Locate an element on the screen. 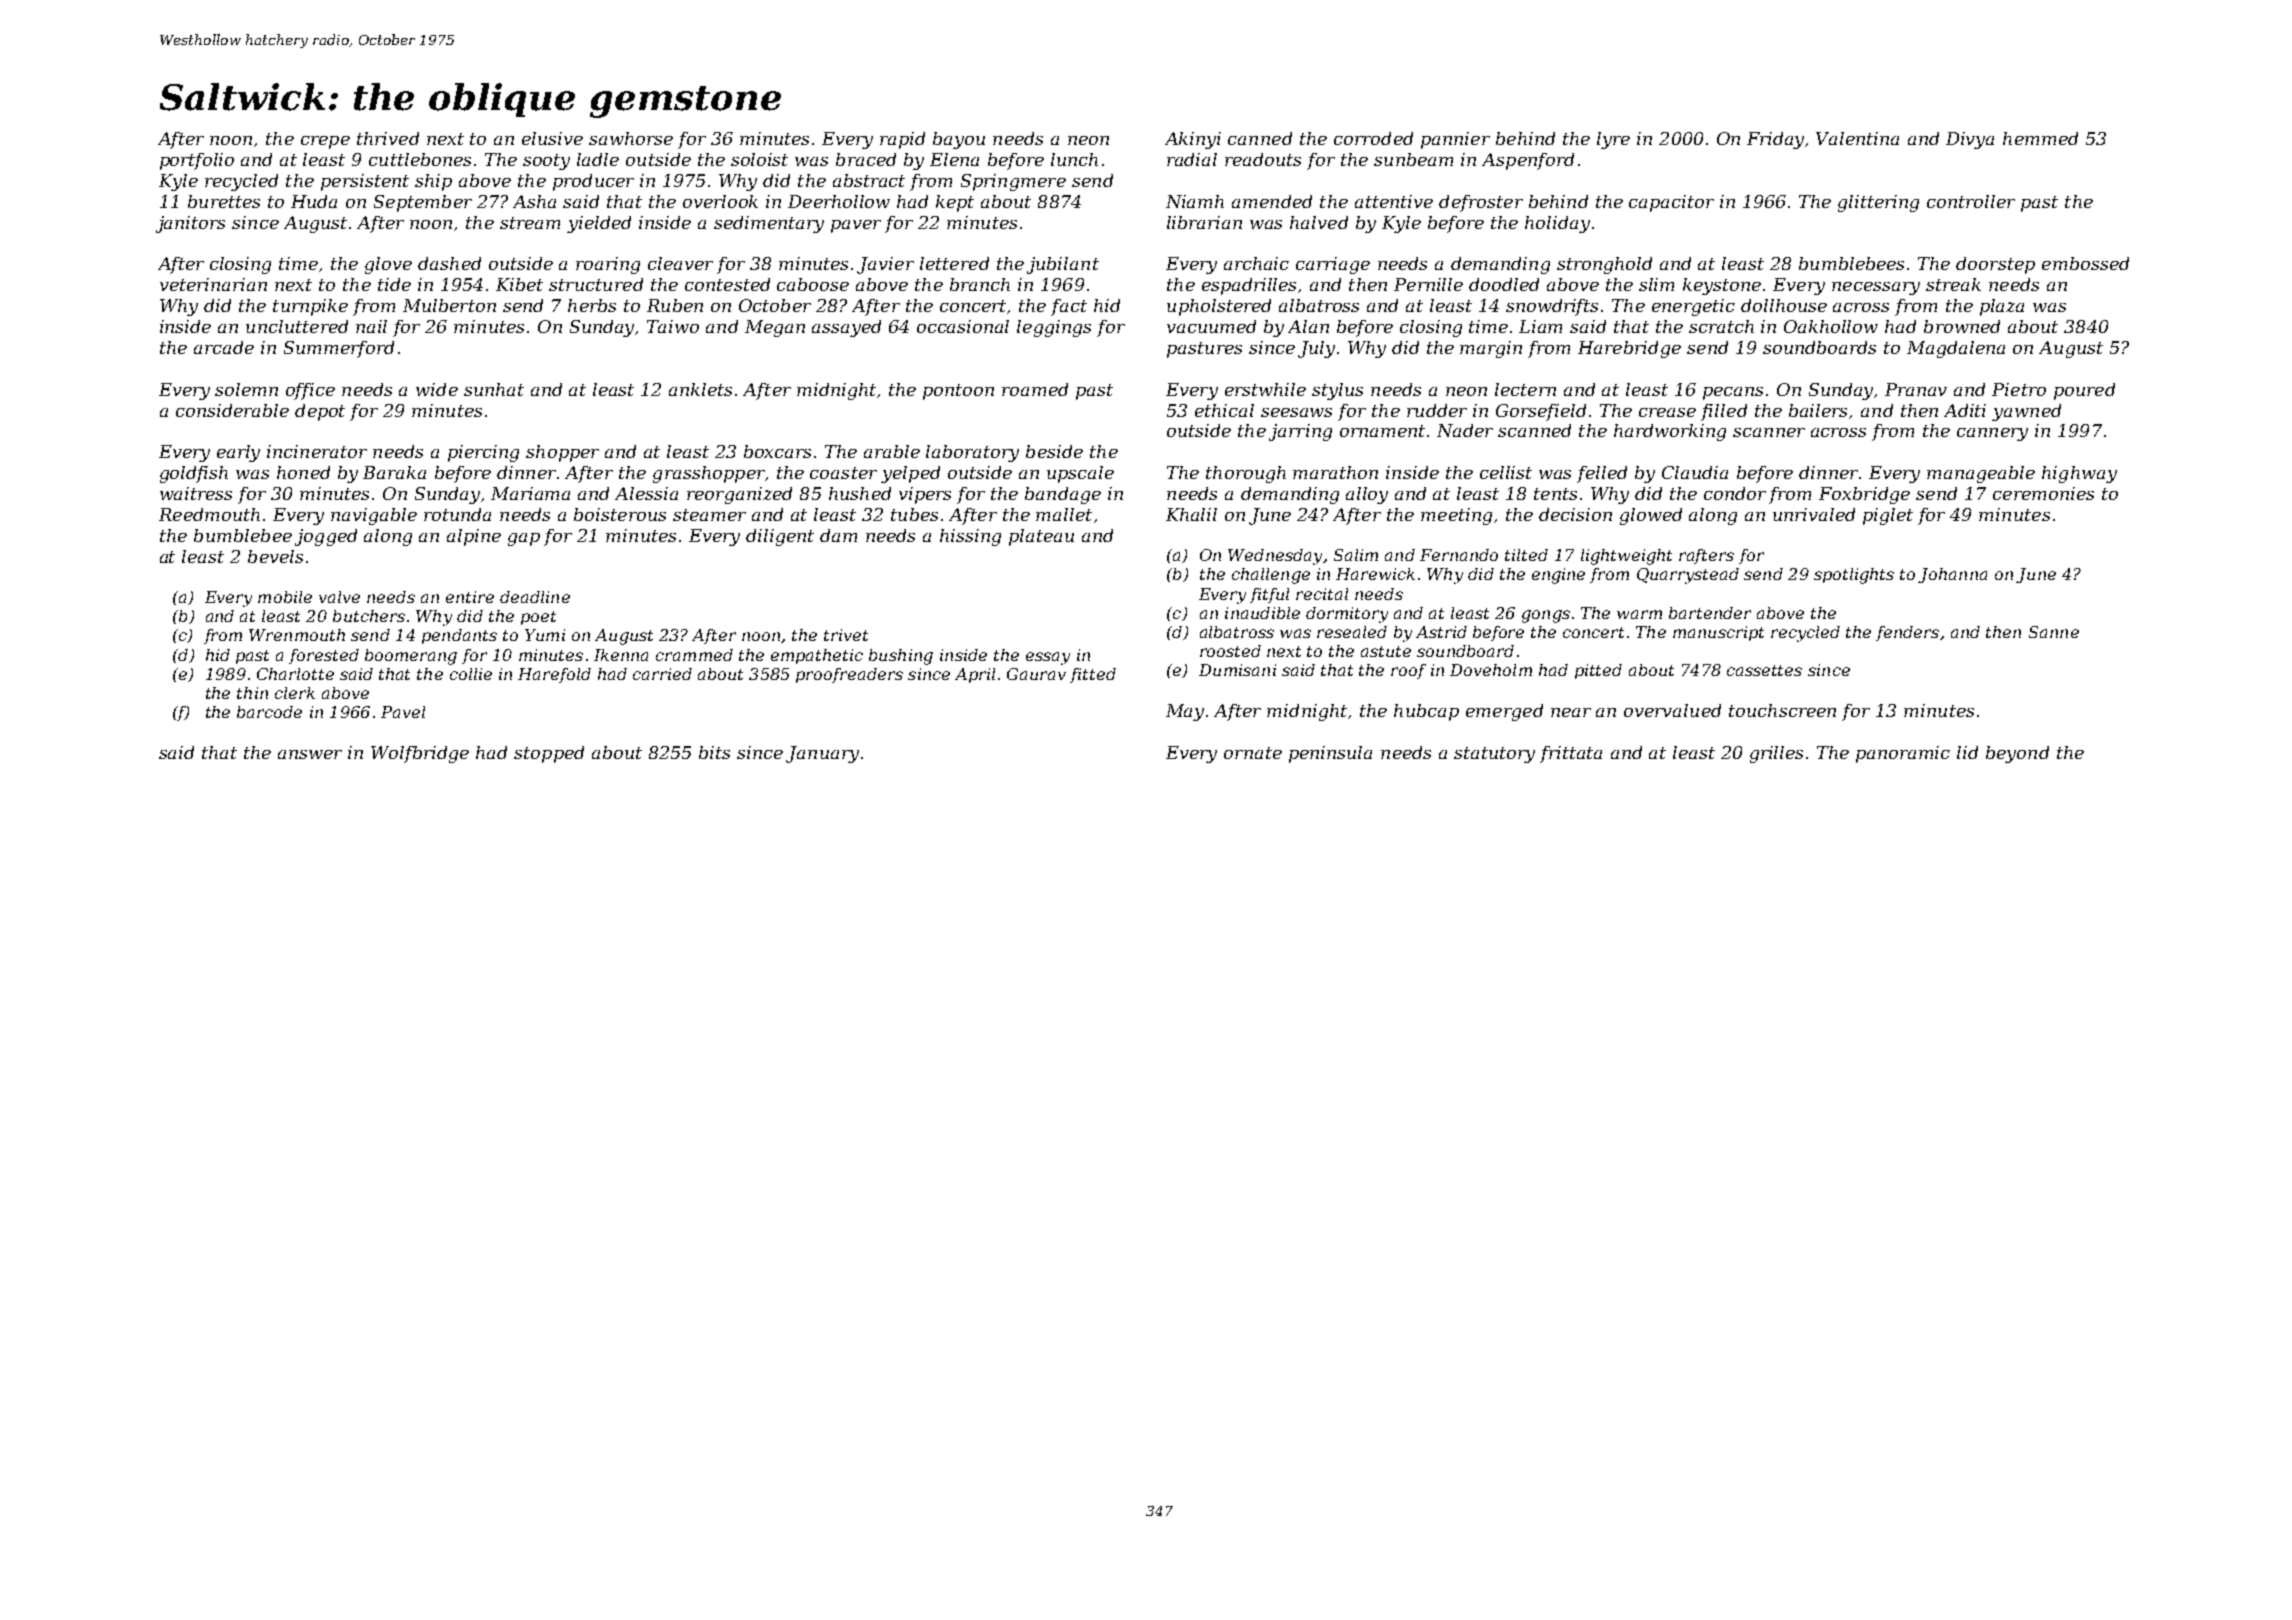 The image size is (2292, 1620). office is located at coordinates (310, 391).
